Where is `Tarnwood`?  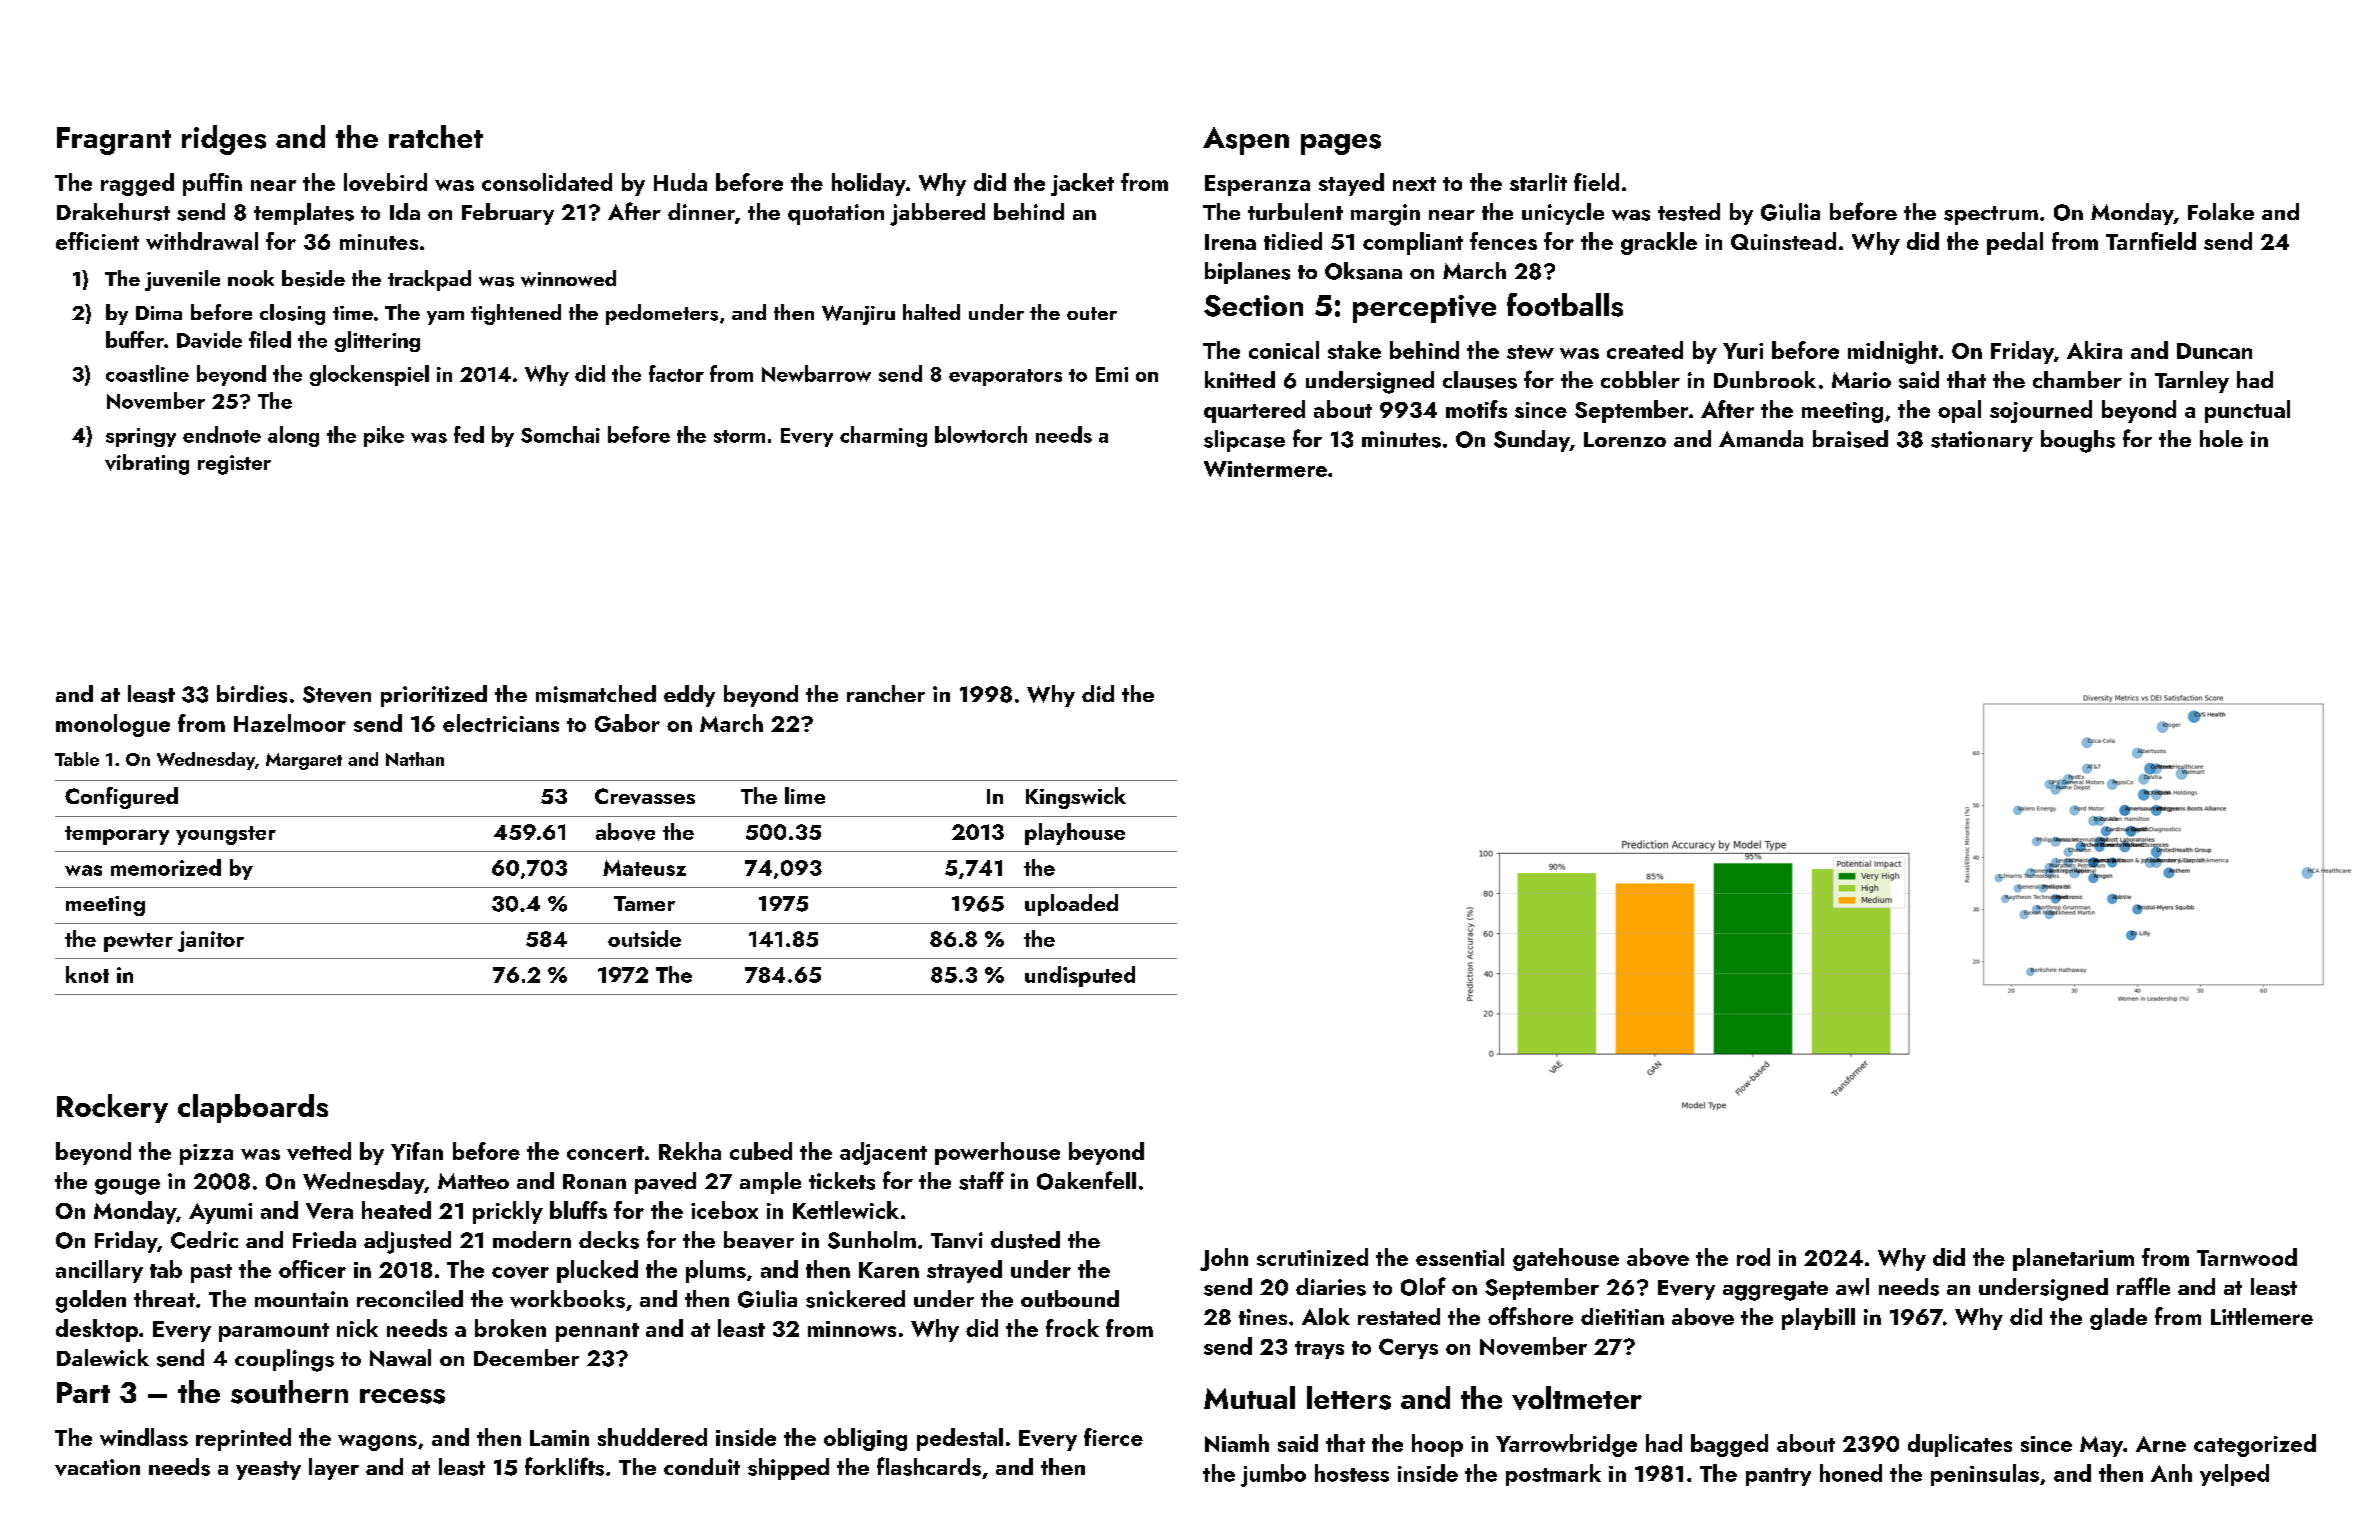
Tarnwood is located at coordinates (2247, 1257).
